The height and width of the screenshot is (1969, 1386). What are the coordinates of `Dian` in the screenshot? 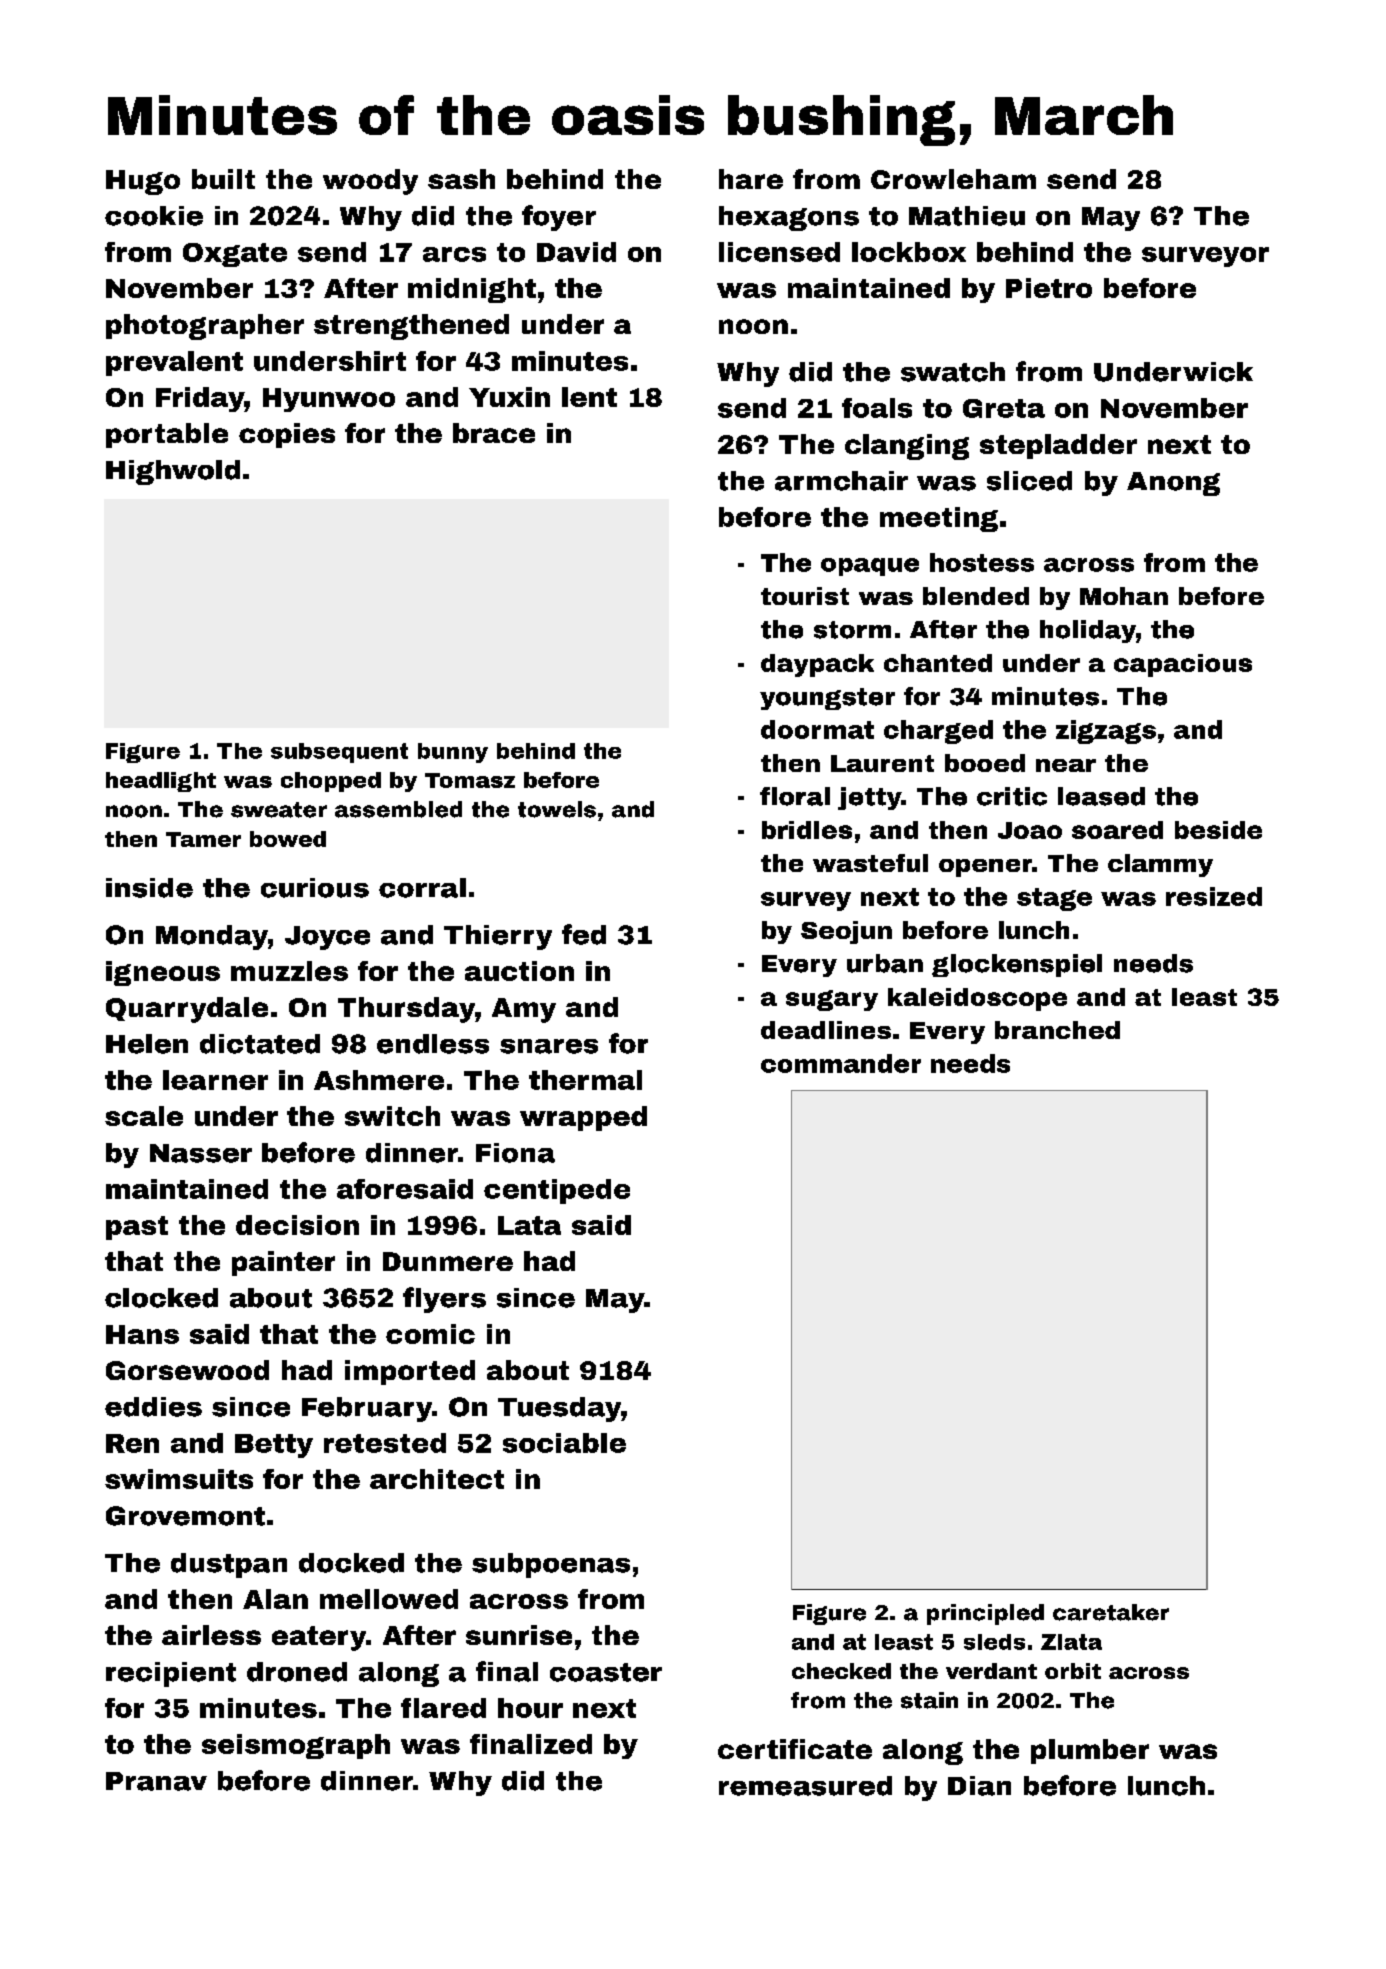 It's located at (979, 1786).
